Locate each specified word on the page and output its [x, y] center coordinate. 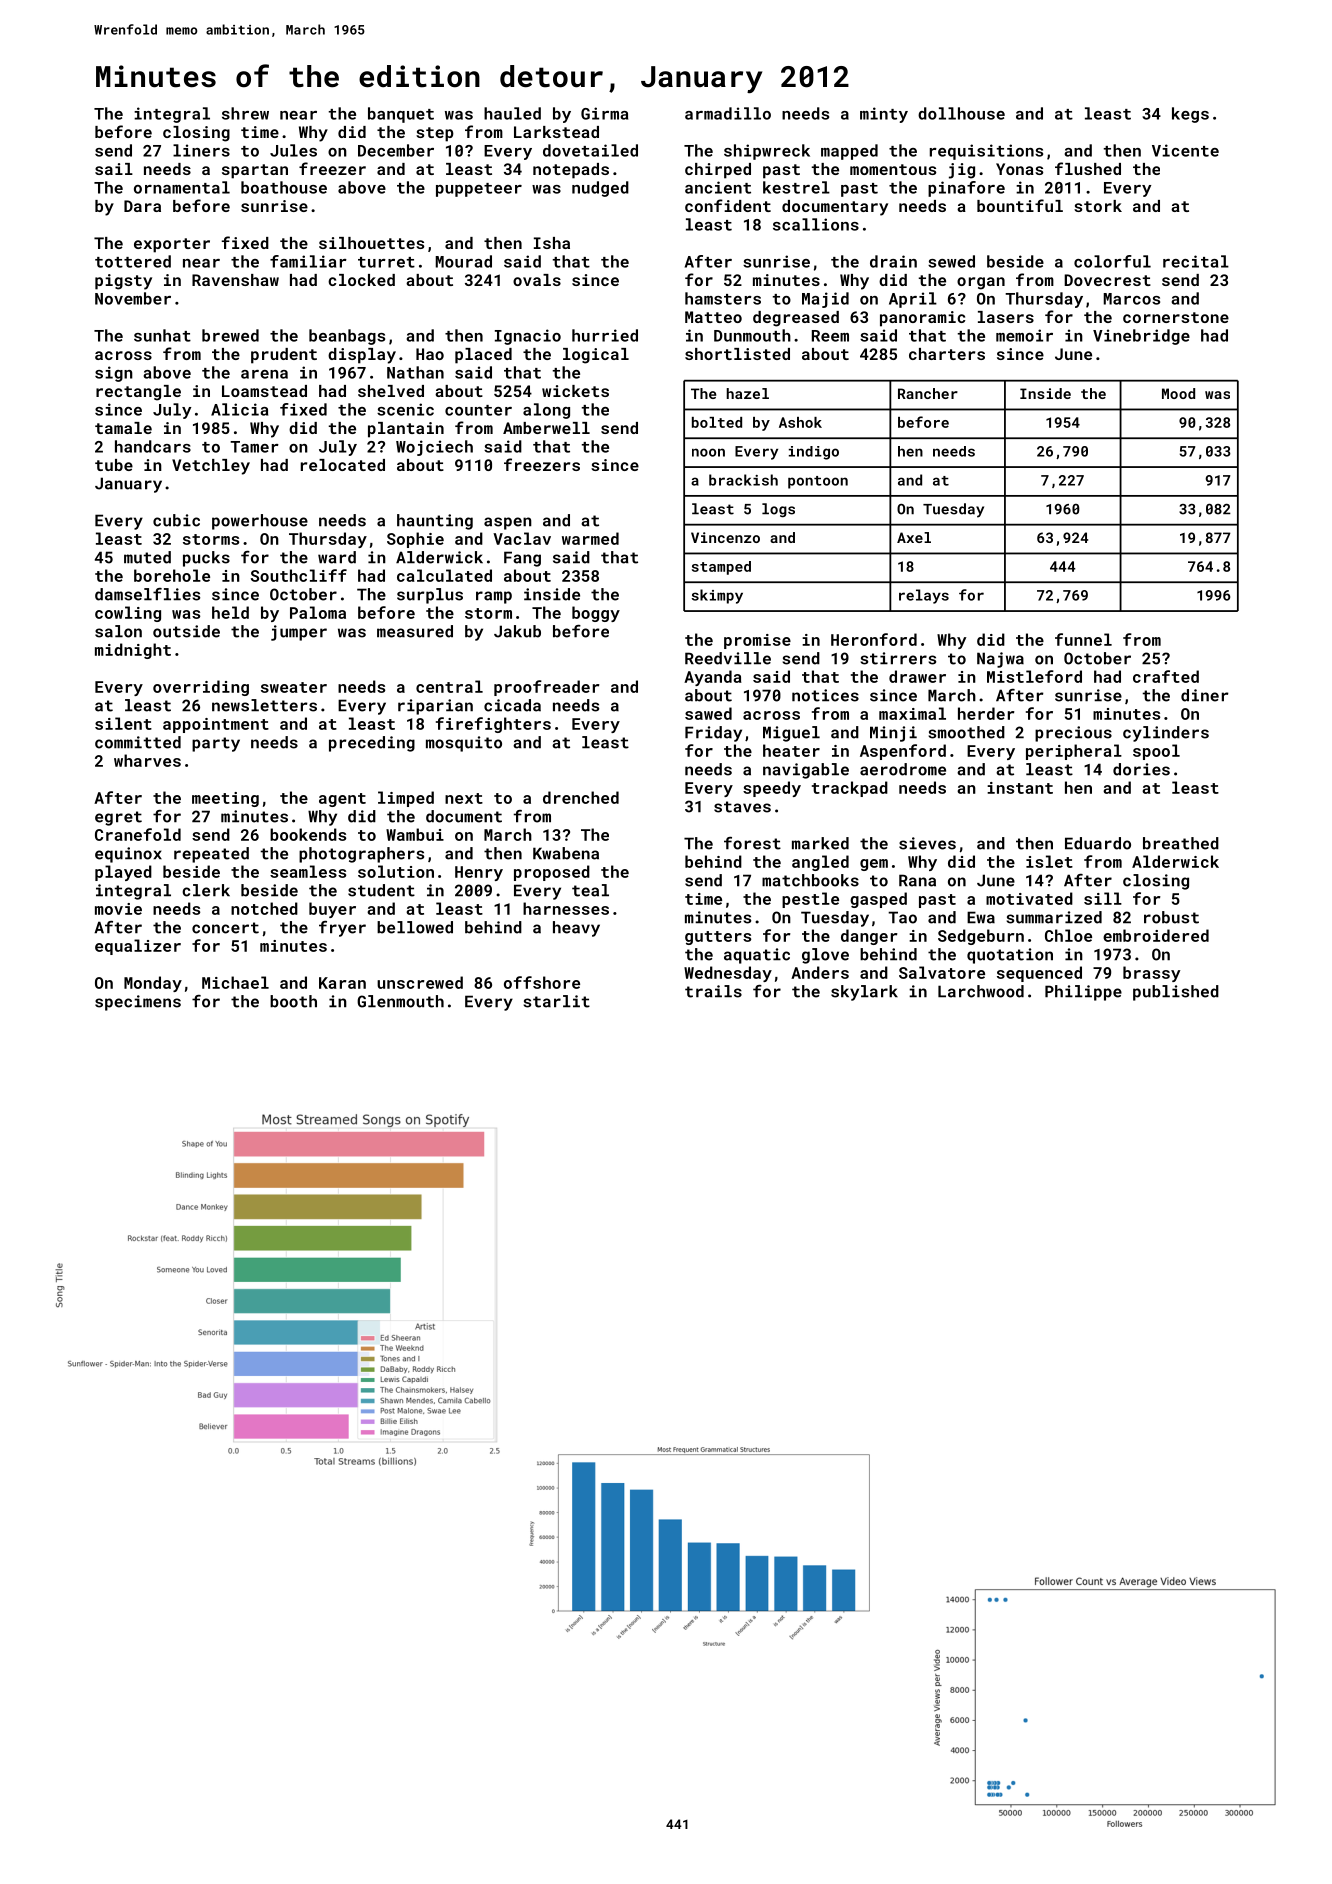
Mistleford [1034, 676]
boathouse [284, 187]
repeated [211, 855]
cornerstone [1176, 317]
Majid [825, 300]
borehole [172, 575]
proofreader [547, 688]
